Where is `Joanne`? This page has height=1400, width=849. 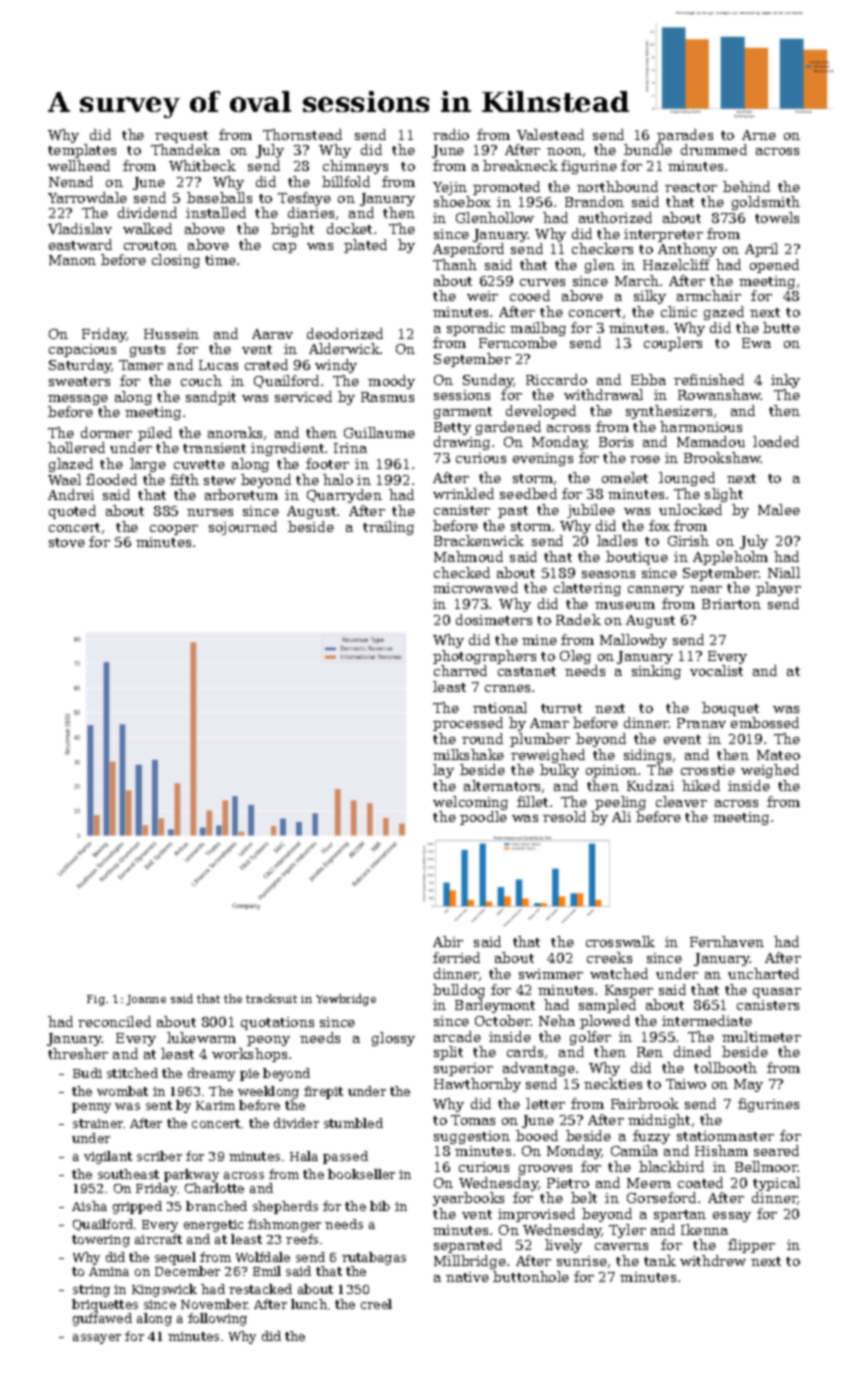 Joanne is located at coordinates (146, 1000).
